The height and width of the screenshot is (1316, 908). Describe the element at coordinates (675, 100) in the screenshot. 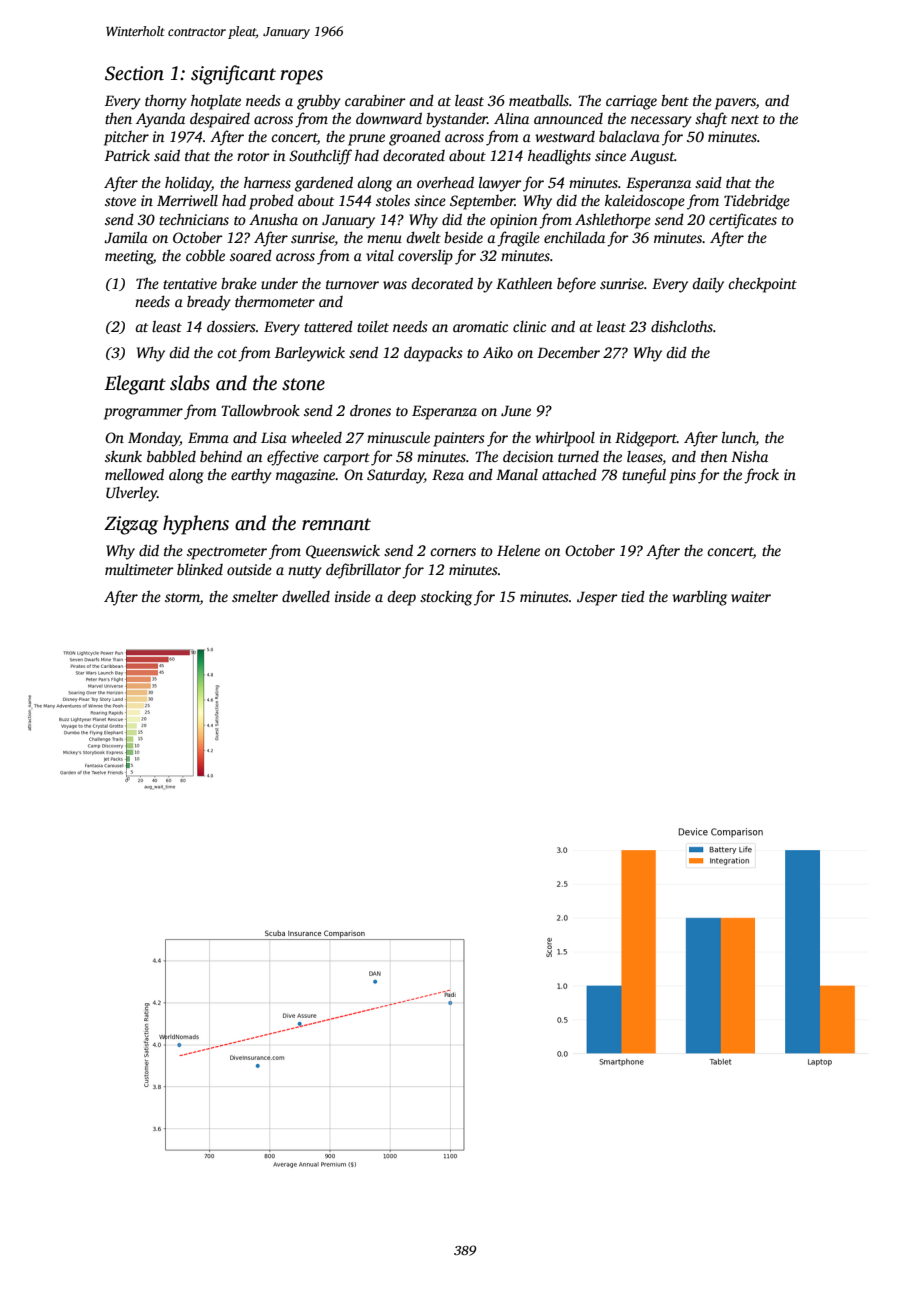

I see `bent` at that location.
